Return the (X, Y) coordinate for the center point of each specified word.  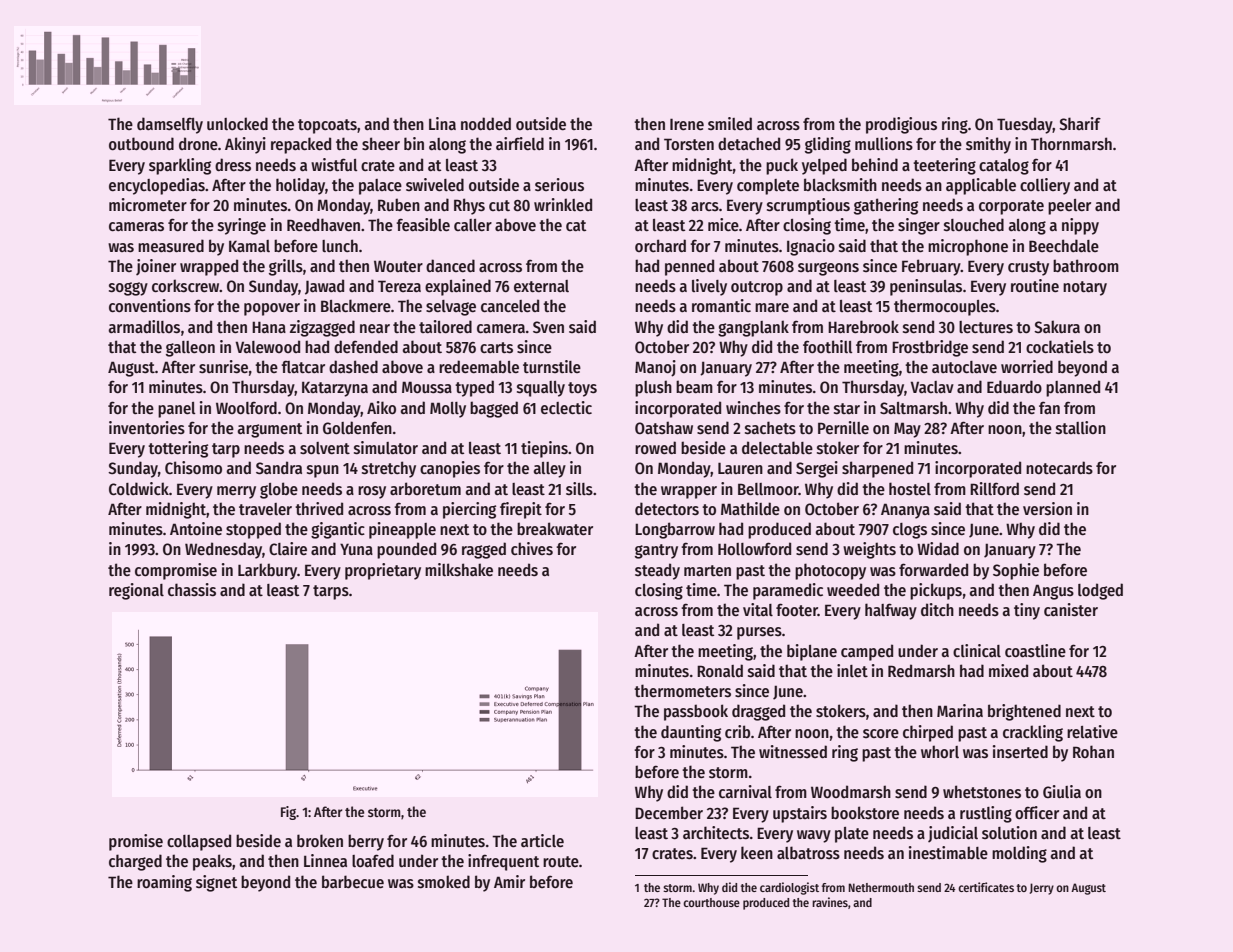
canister (1071, 610)
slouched (974, 225)
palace (380, 187)
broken (320, 840)
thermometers (682, 691)
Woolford (246, 407)
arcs (705, 206)
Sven (548, 327)
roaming (164, 883)
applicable (981, 186)
